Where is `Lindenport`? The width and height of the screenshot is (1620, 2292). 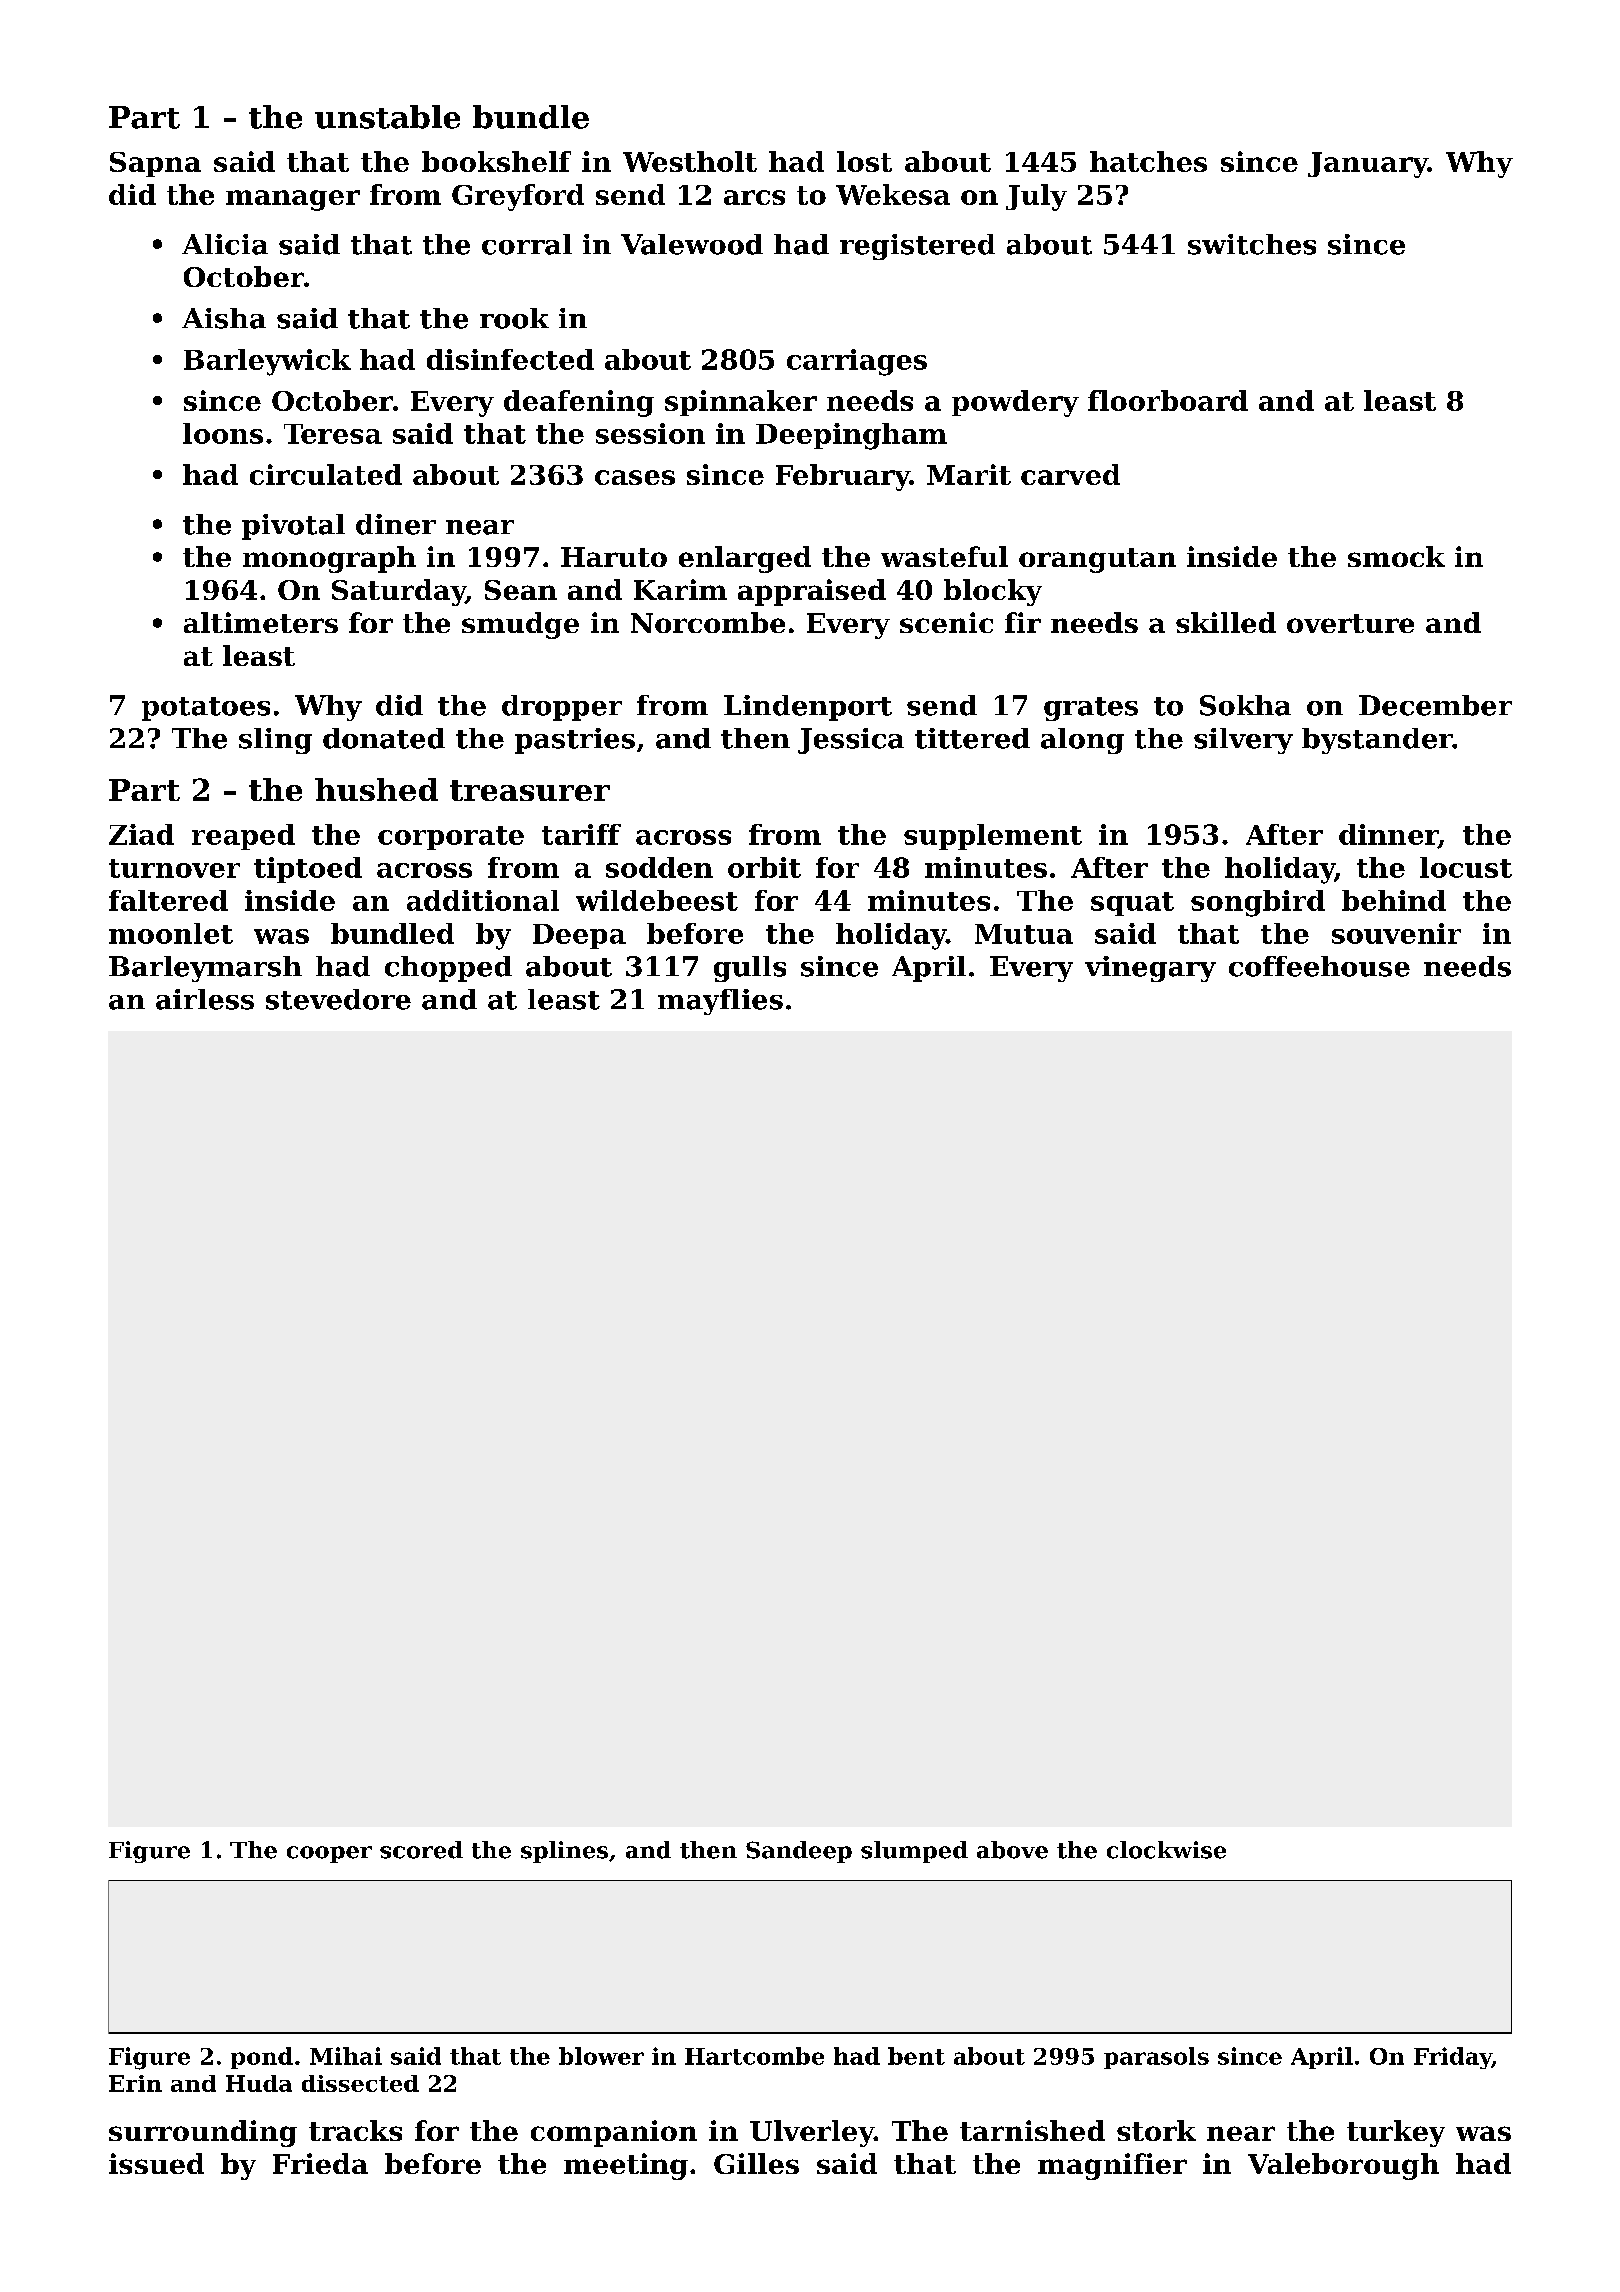
Lindenport is located at coordinates (808, 708).
